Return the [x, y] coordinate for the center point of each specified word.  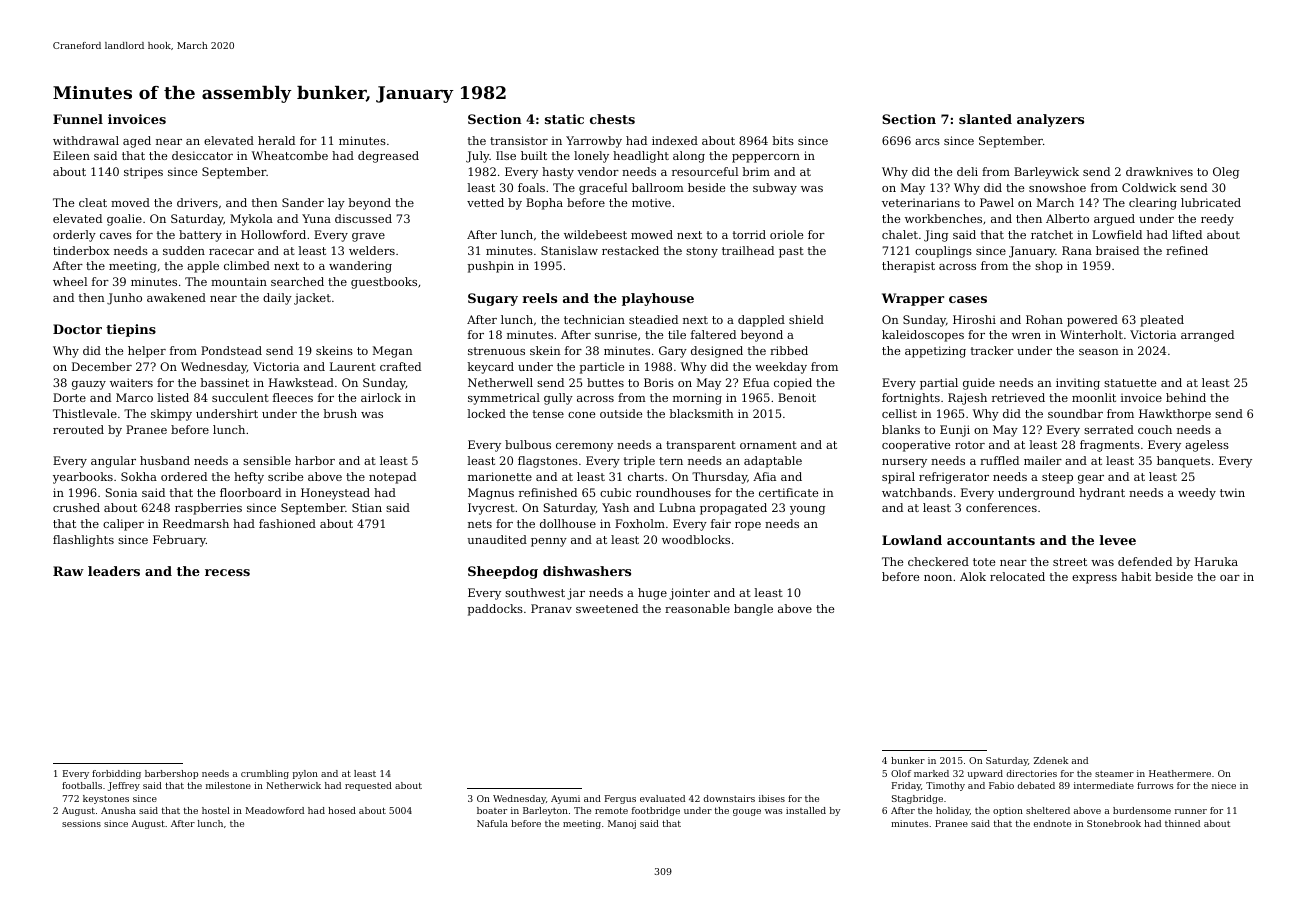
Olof [901, 773]
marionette [500, 476]
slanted [985, 119]
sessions [81, 823]
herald [276, 140]
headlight [641, 157]
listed [173, 397]
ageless [1207, 446]
